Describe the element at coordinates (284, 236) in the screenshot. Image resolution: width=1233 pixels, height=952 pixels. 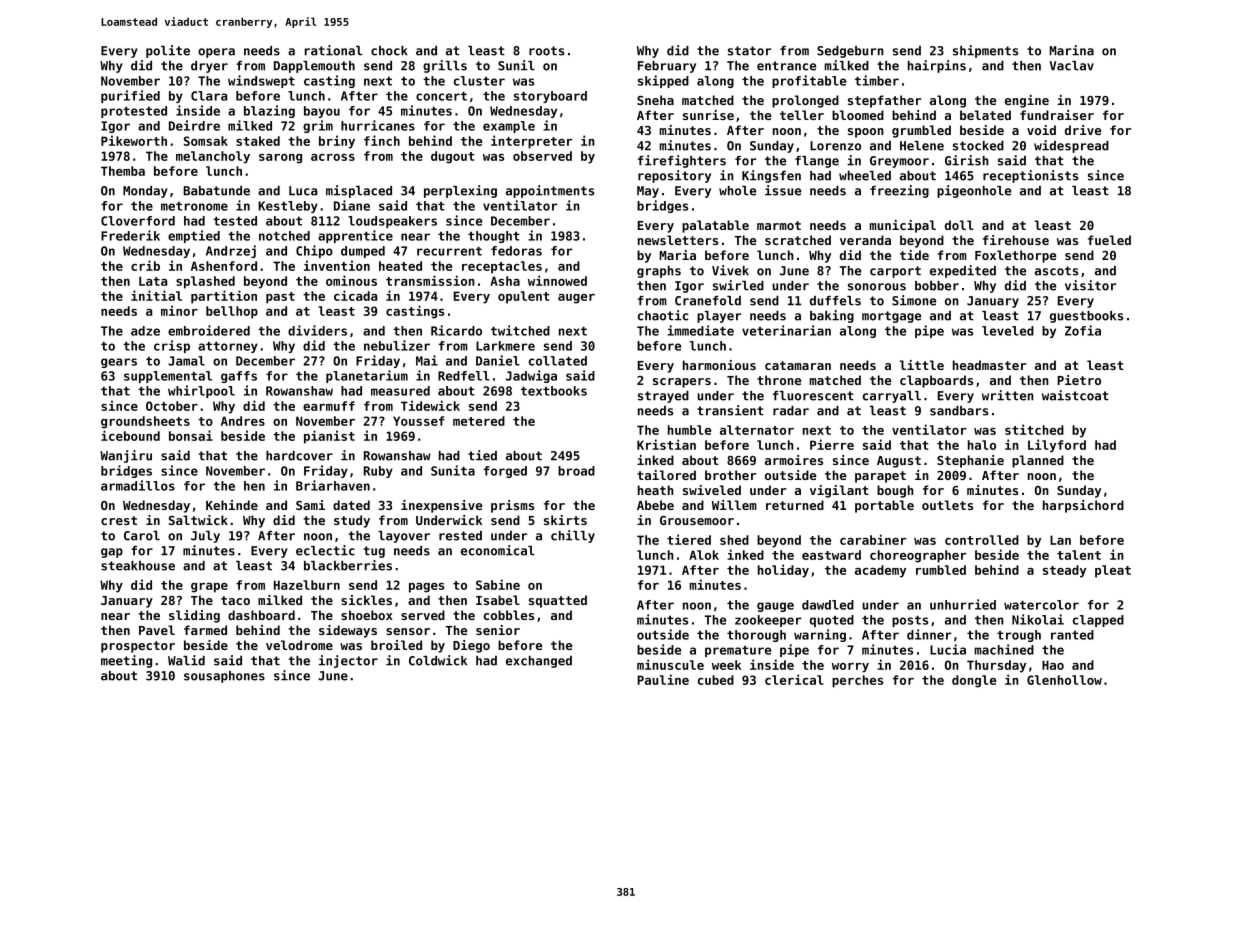
I see `notched` at that location.
